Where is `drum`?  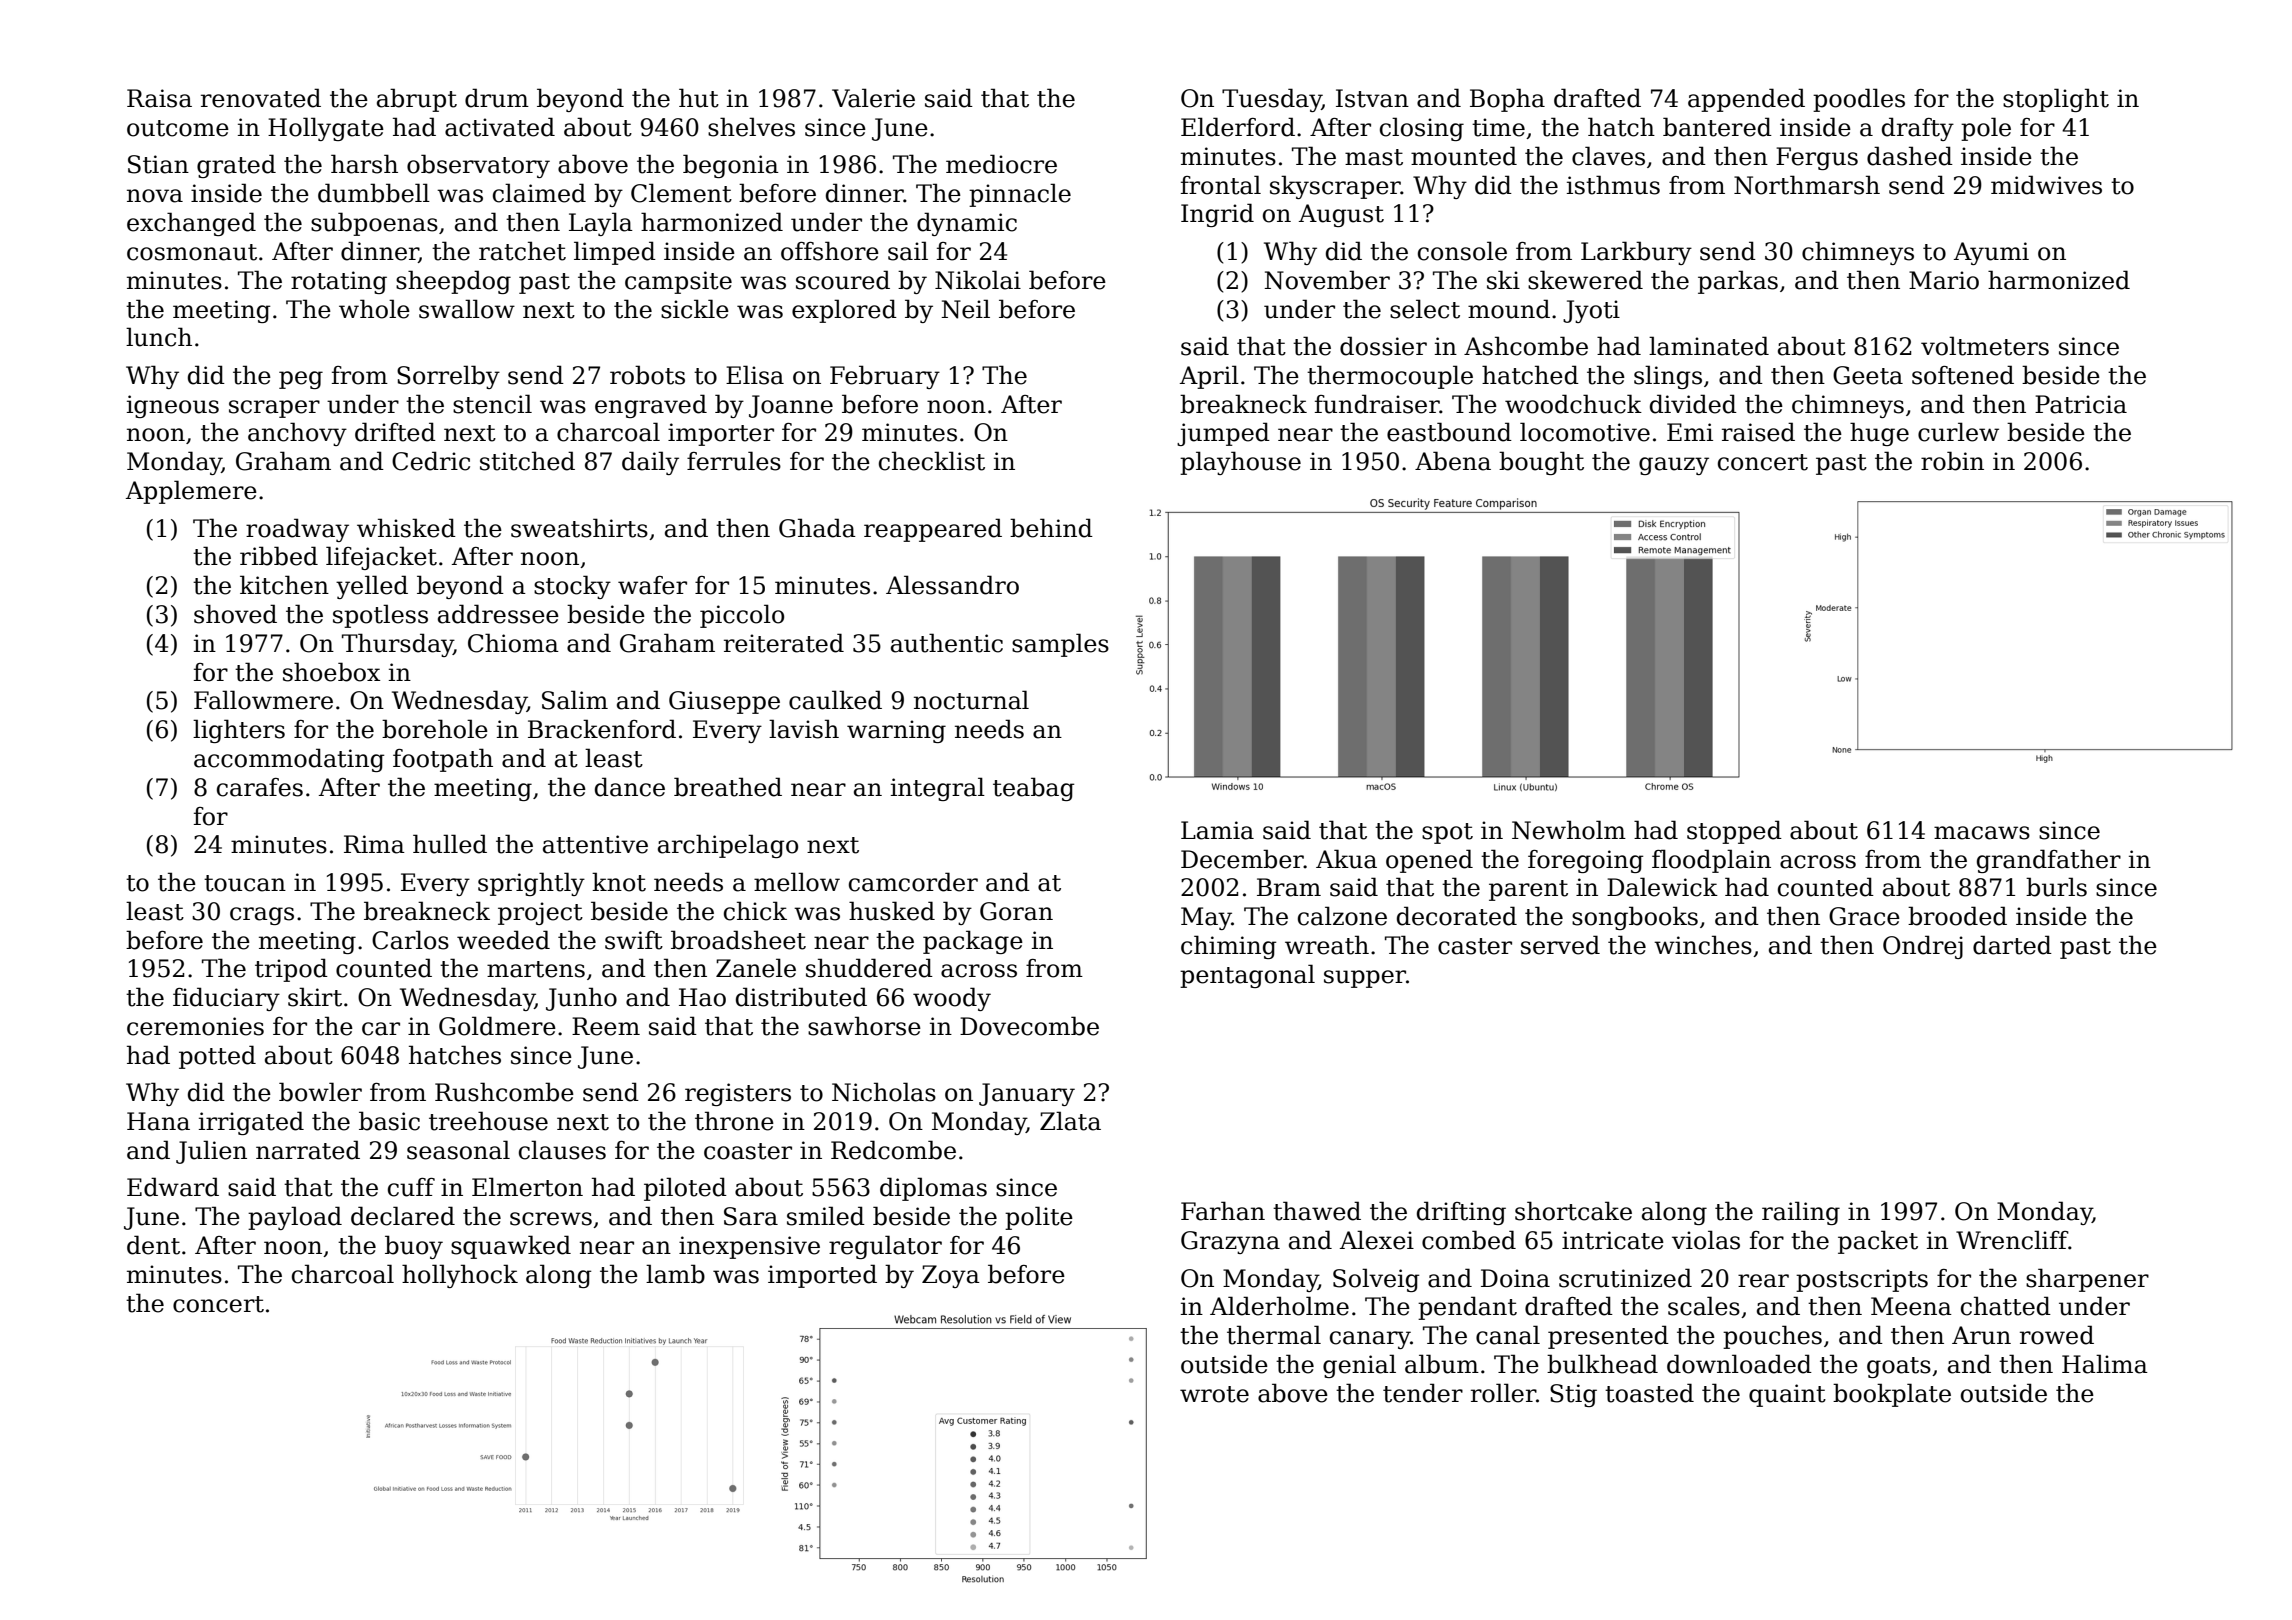
drum is located at coordinates (497, 98).
